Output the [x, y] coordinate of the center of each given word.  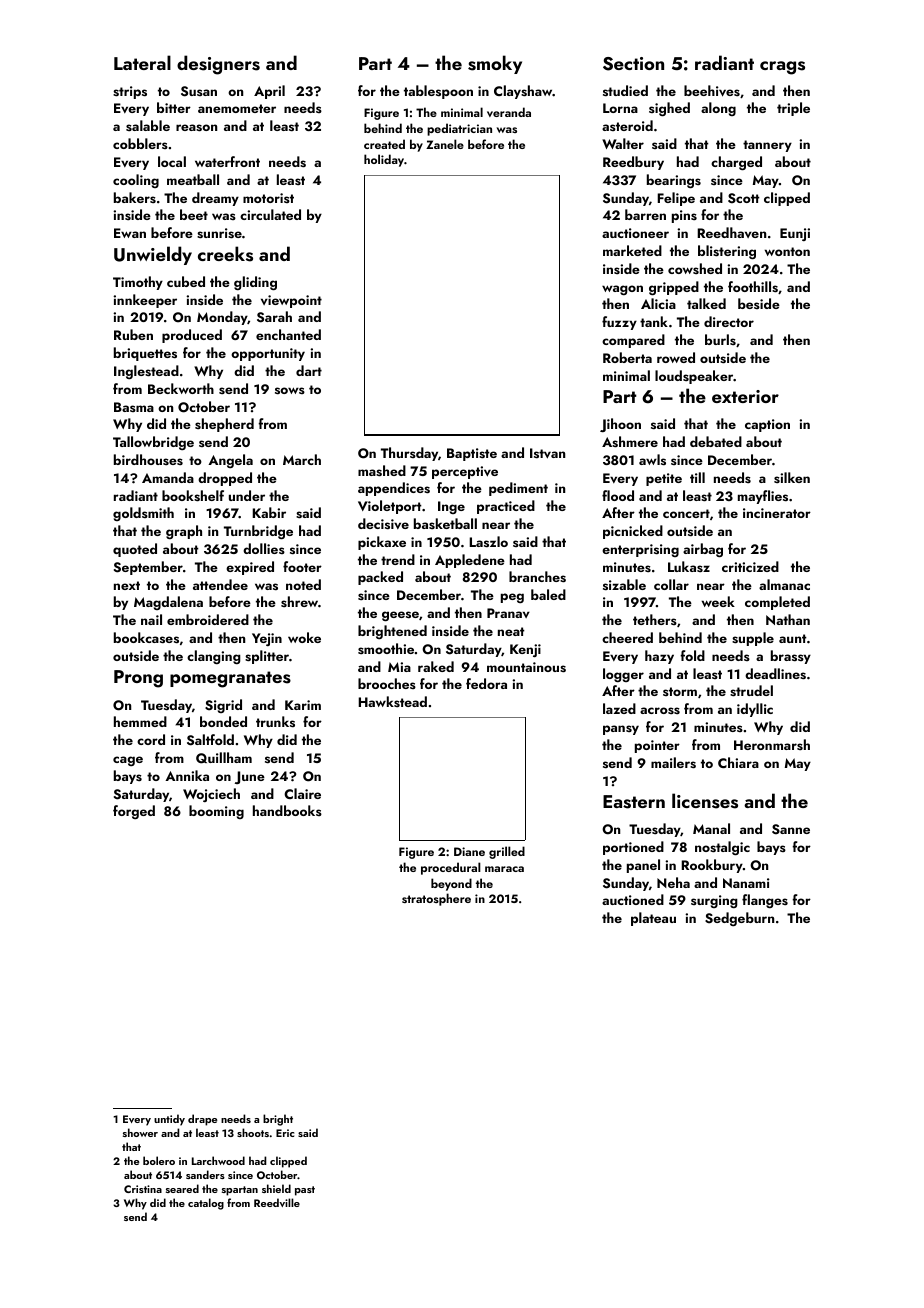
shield [276, 1188]
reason [196, 128]
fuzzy [619, 323]
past [305, 1191]
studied [625, 90]
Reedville [277, 1202]
